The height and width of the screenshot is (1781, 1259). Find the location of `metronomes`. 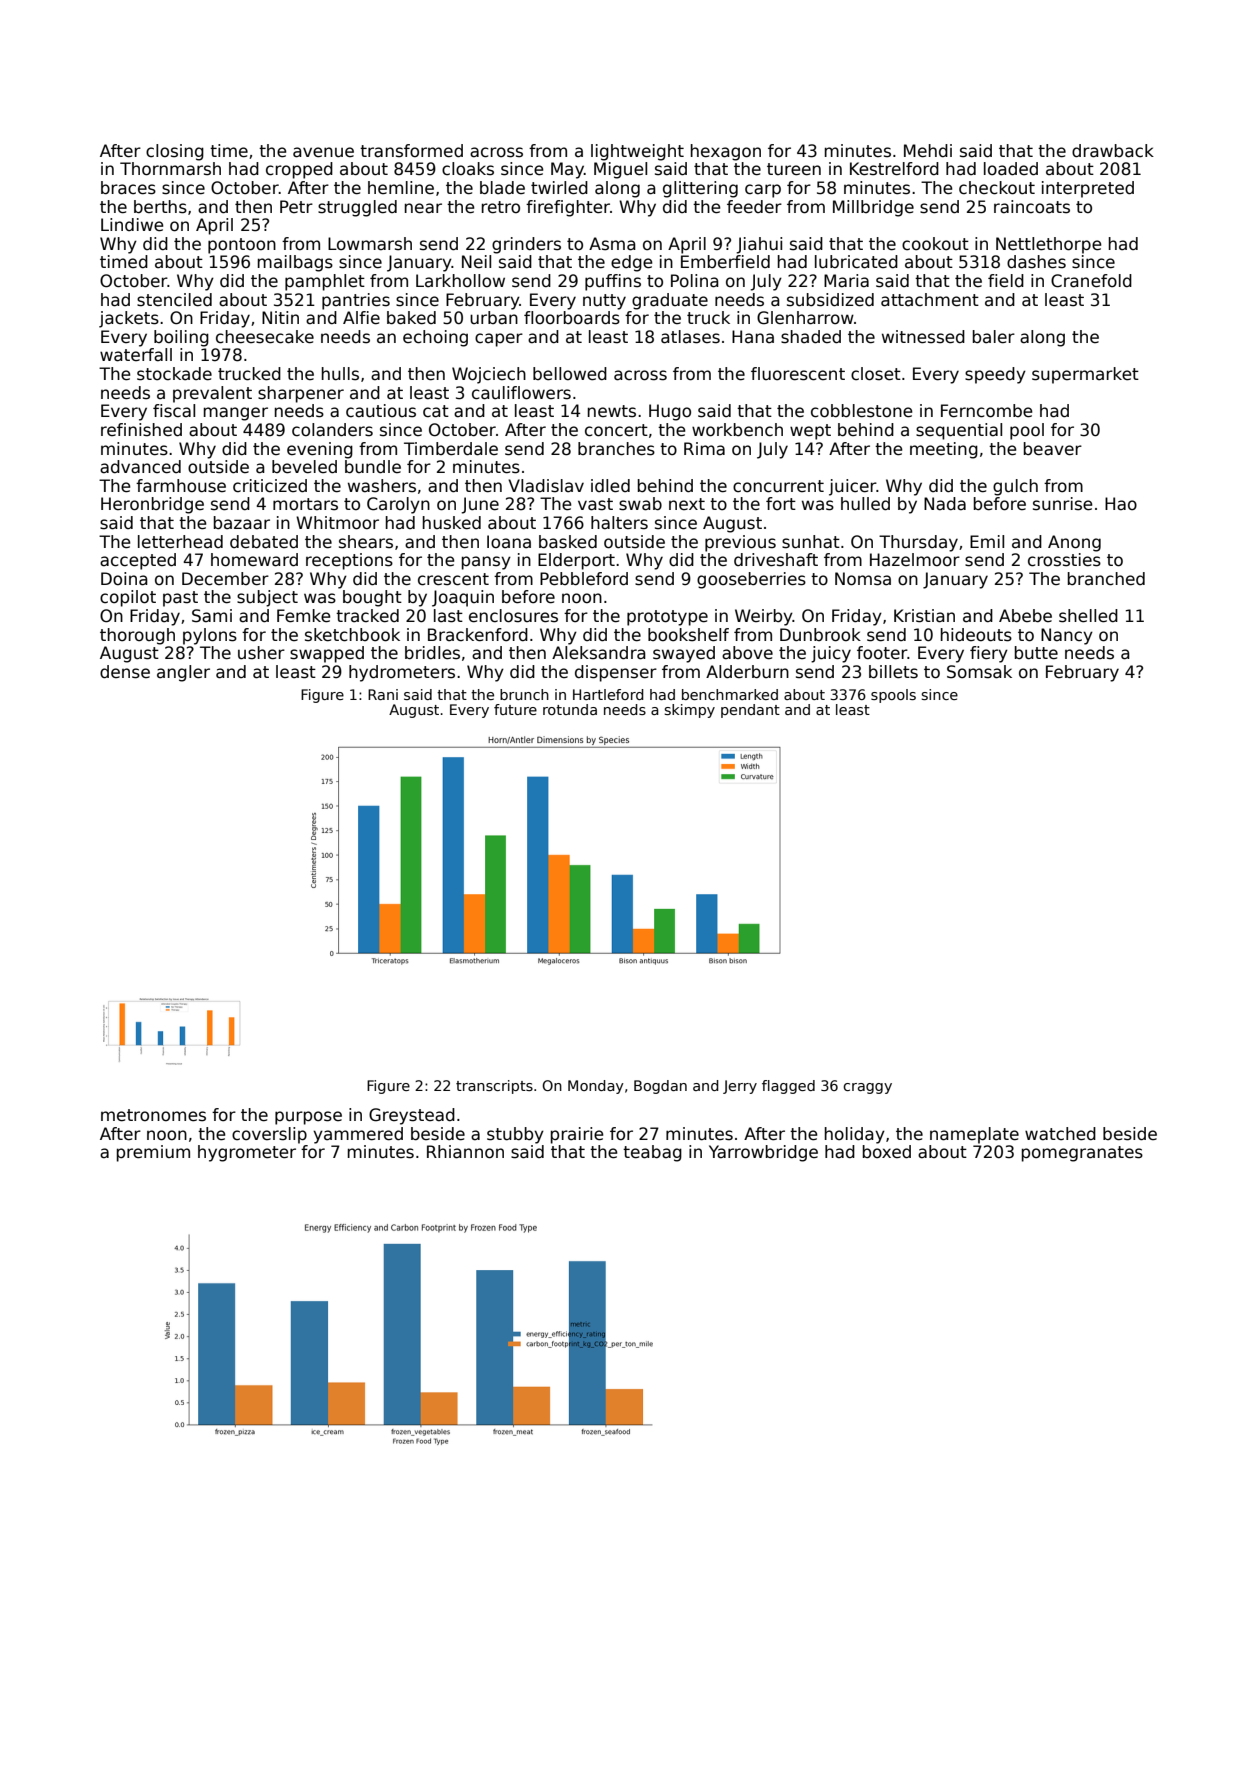

metronomes is located at coordinates (153, 1115).
